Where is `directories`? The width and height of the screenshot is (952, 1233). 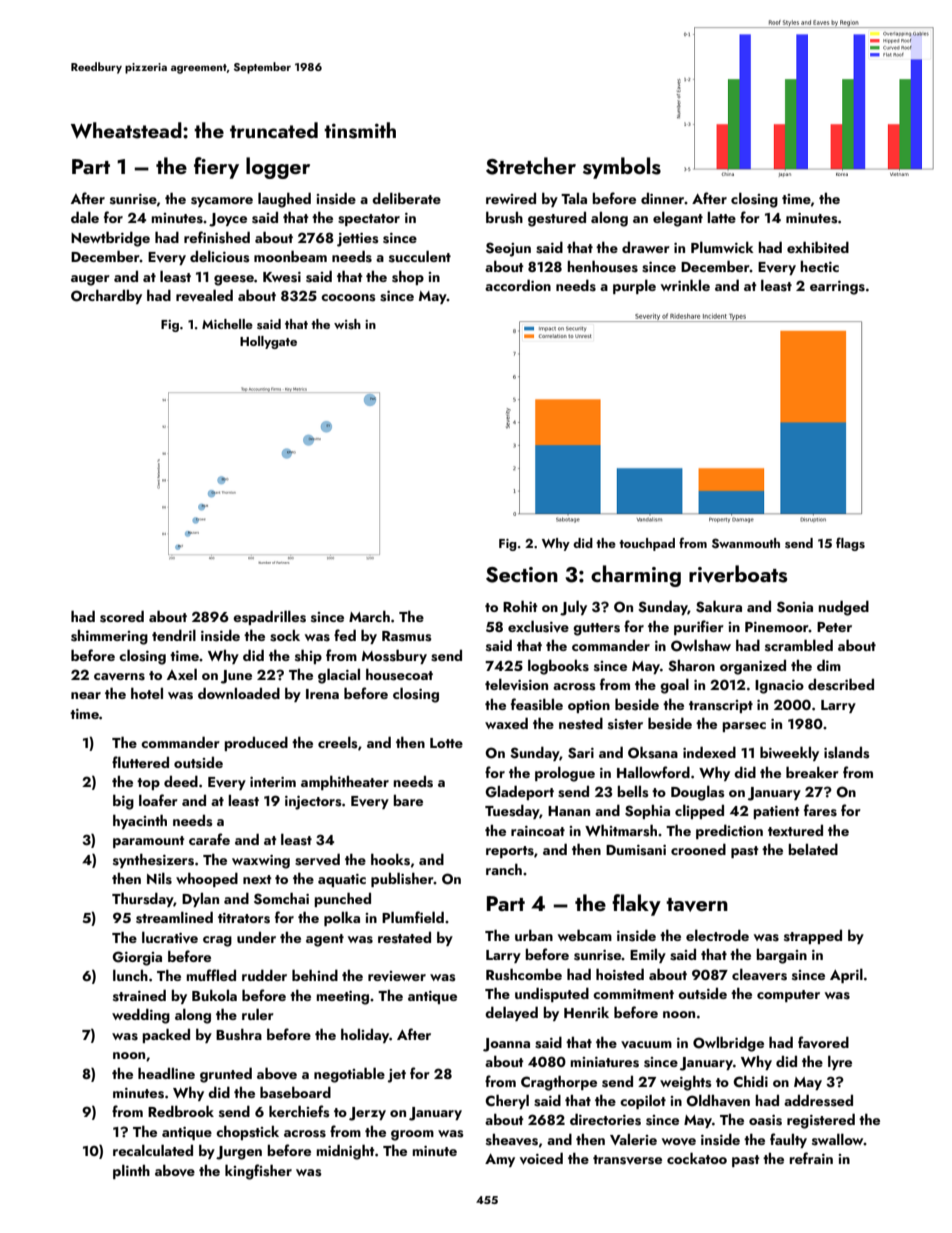 directories is located at coordinates (605, 1119).
